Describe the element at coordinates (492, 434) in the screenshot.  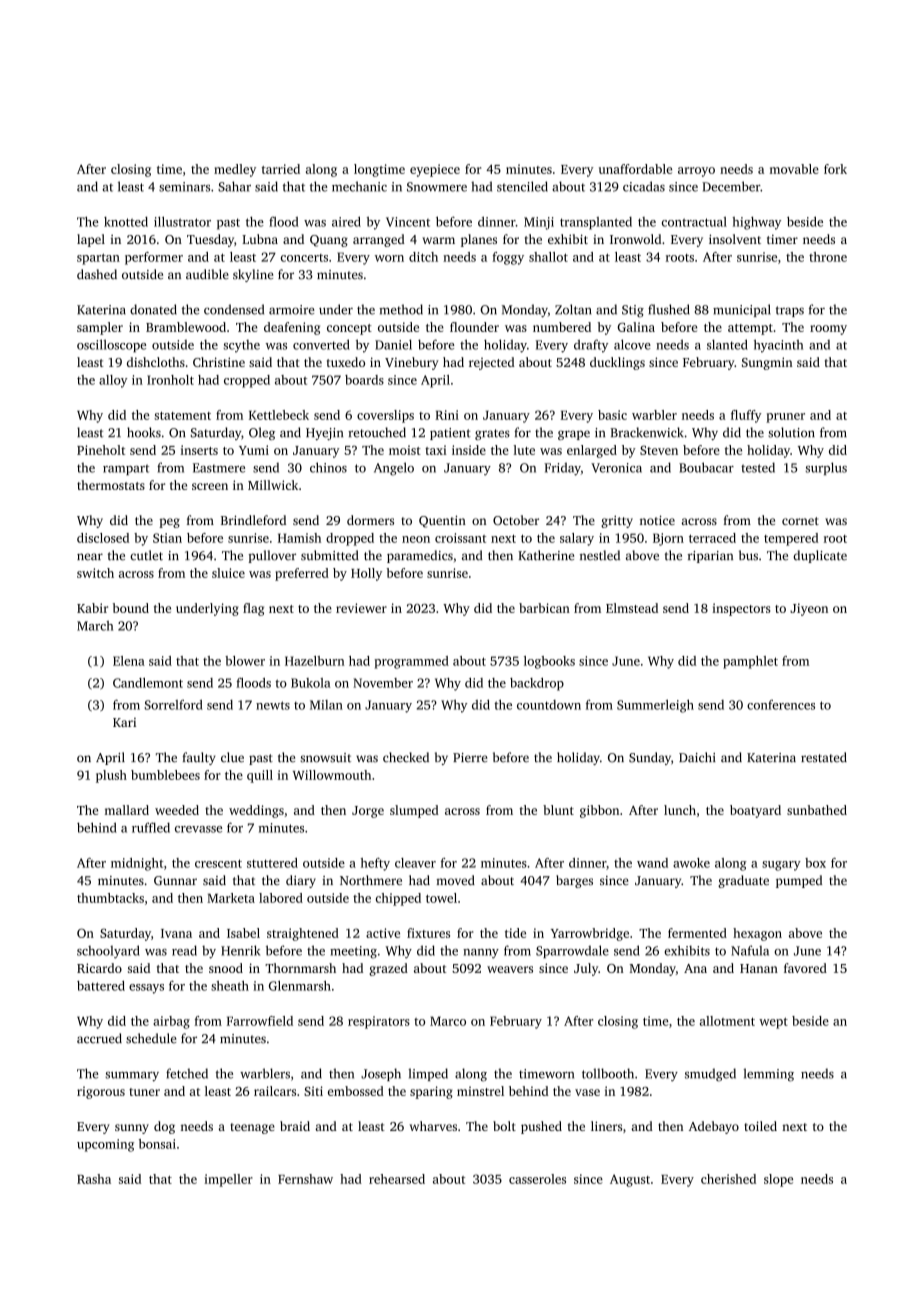
I see `grates` at that location.
